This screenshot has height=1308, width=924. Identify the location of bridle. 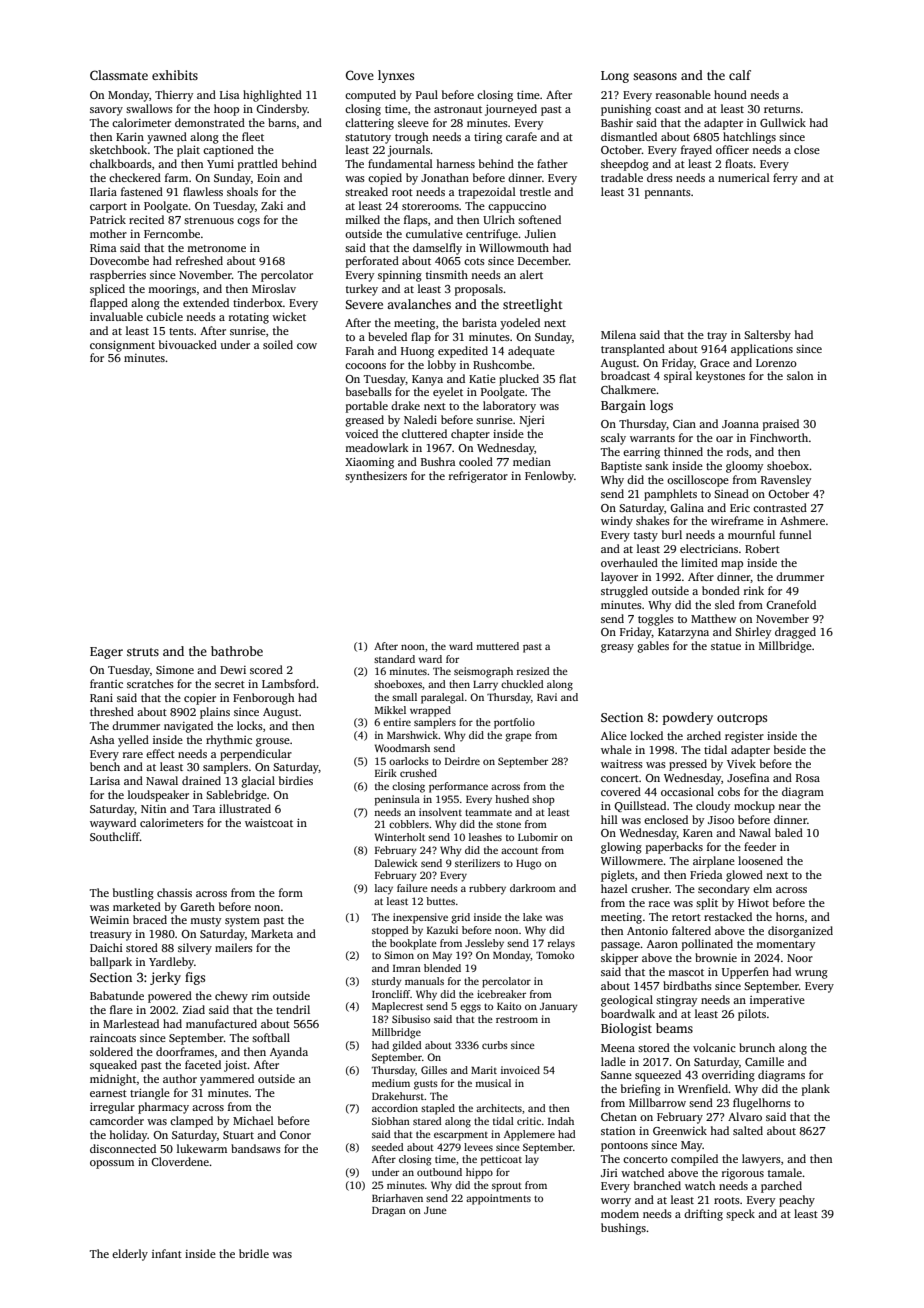
(254, 1253).
